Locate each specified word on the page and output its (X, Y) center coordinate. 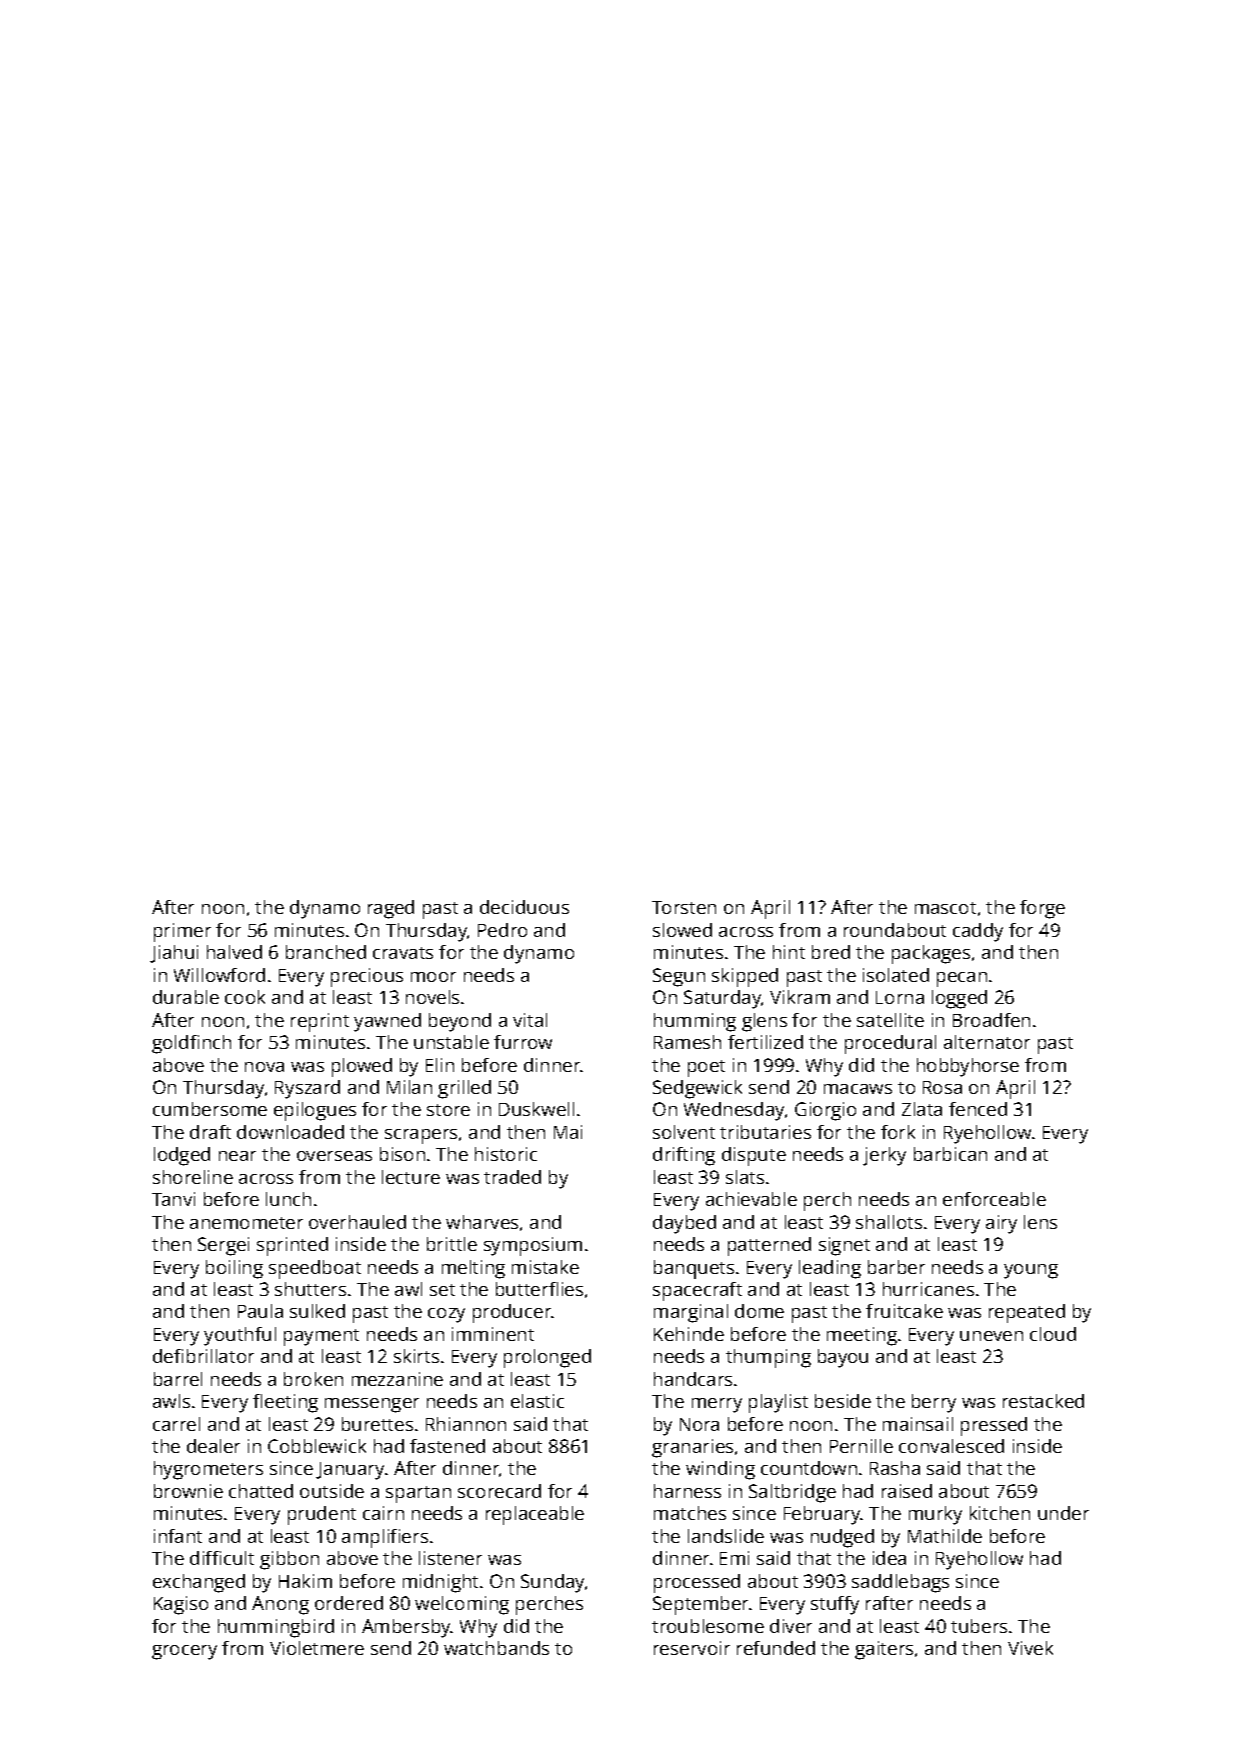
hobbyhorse (968, 1067)
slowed (682, 930)
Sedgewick (697, 1089)
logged (959, 999)
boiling (234, 1269)
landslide (726, 1536)
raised (907, 1491)
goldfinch (191, 1044)
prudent (322, 1515)
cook (245, 997)
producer (512, 1313)
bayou (843, 1358)
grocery (184, 1652)
